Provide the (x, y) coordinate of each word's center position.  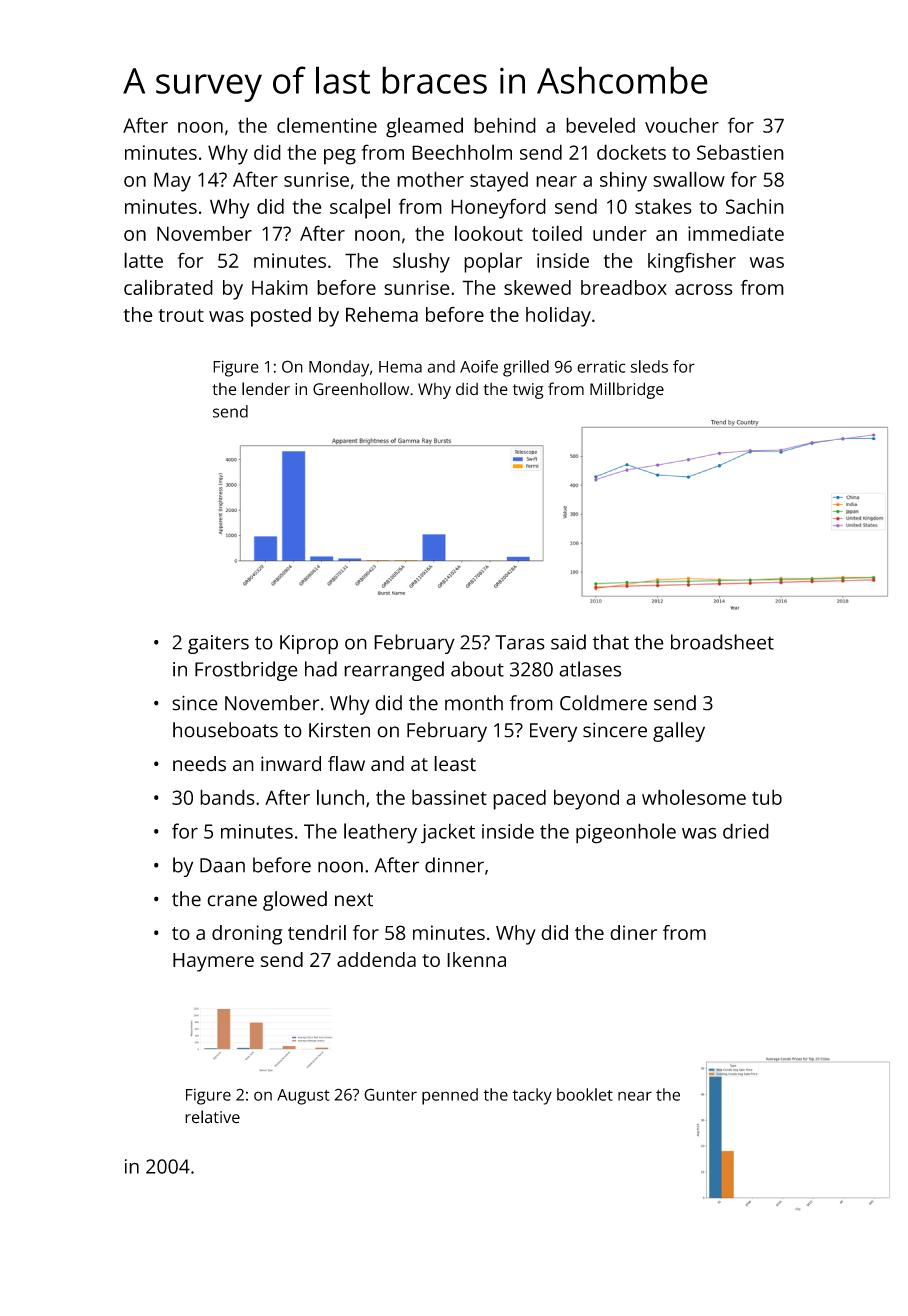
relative (212, 1117)
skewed (537, 287)
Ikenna (476, 959)
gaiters (218, 644)
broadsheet (722, 642)
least (455, 764)
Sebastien (740, 152)
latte (143, 260)
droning (247, 935)
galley (679, 732)
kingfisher (692, 262)
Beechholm (462, 152)
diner (633, 932)
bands (227, 797)
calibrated (168, 287)
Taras (520, 642)
